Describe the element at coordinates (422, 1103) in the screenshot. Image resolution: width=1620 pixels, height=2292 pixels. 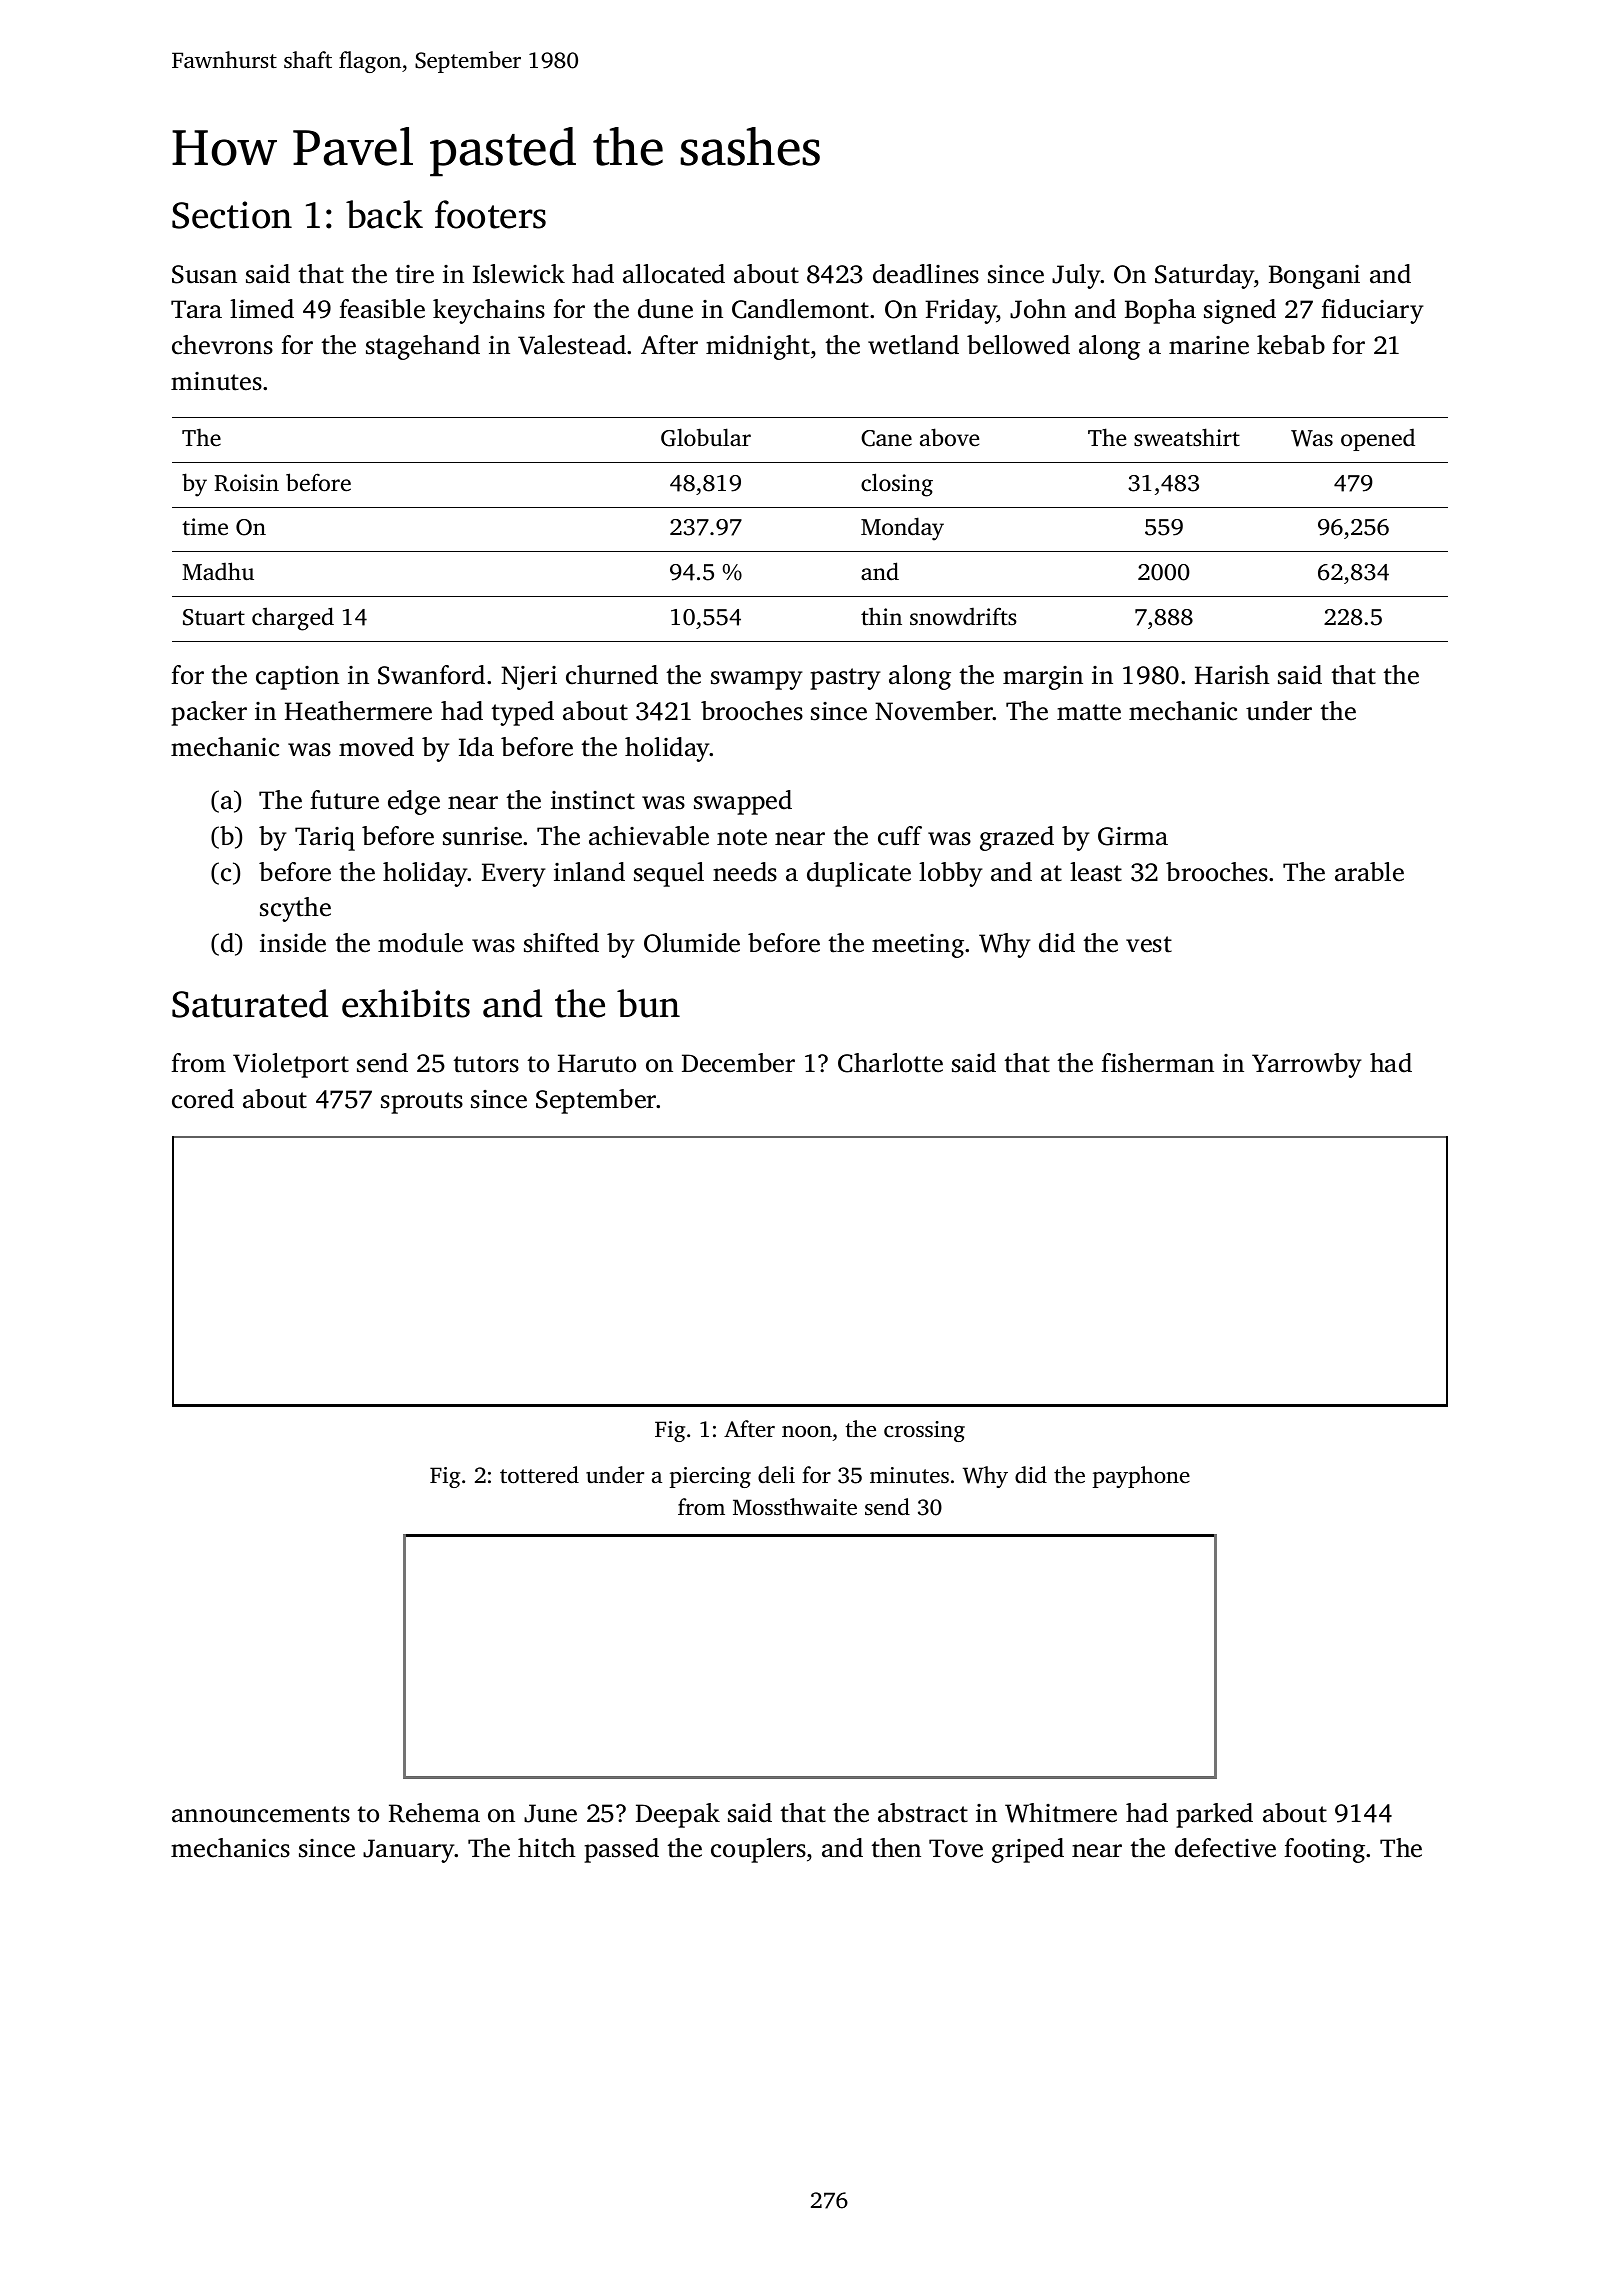
I see `sprouts` at that location.
